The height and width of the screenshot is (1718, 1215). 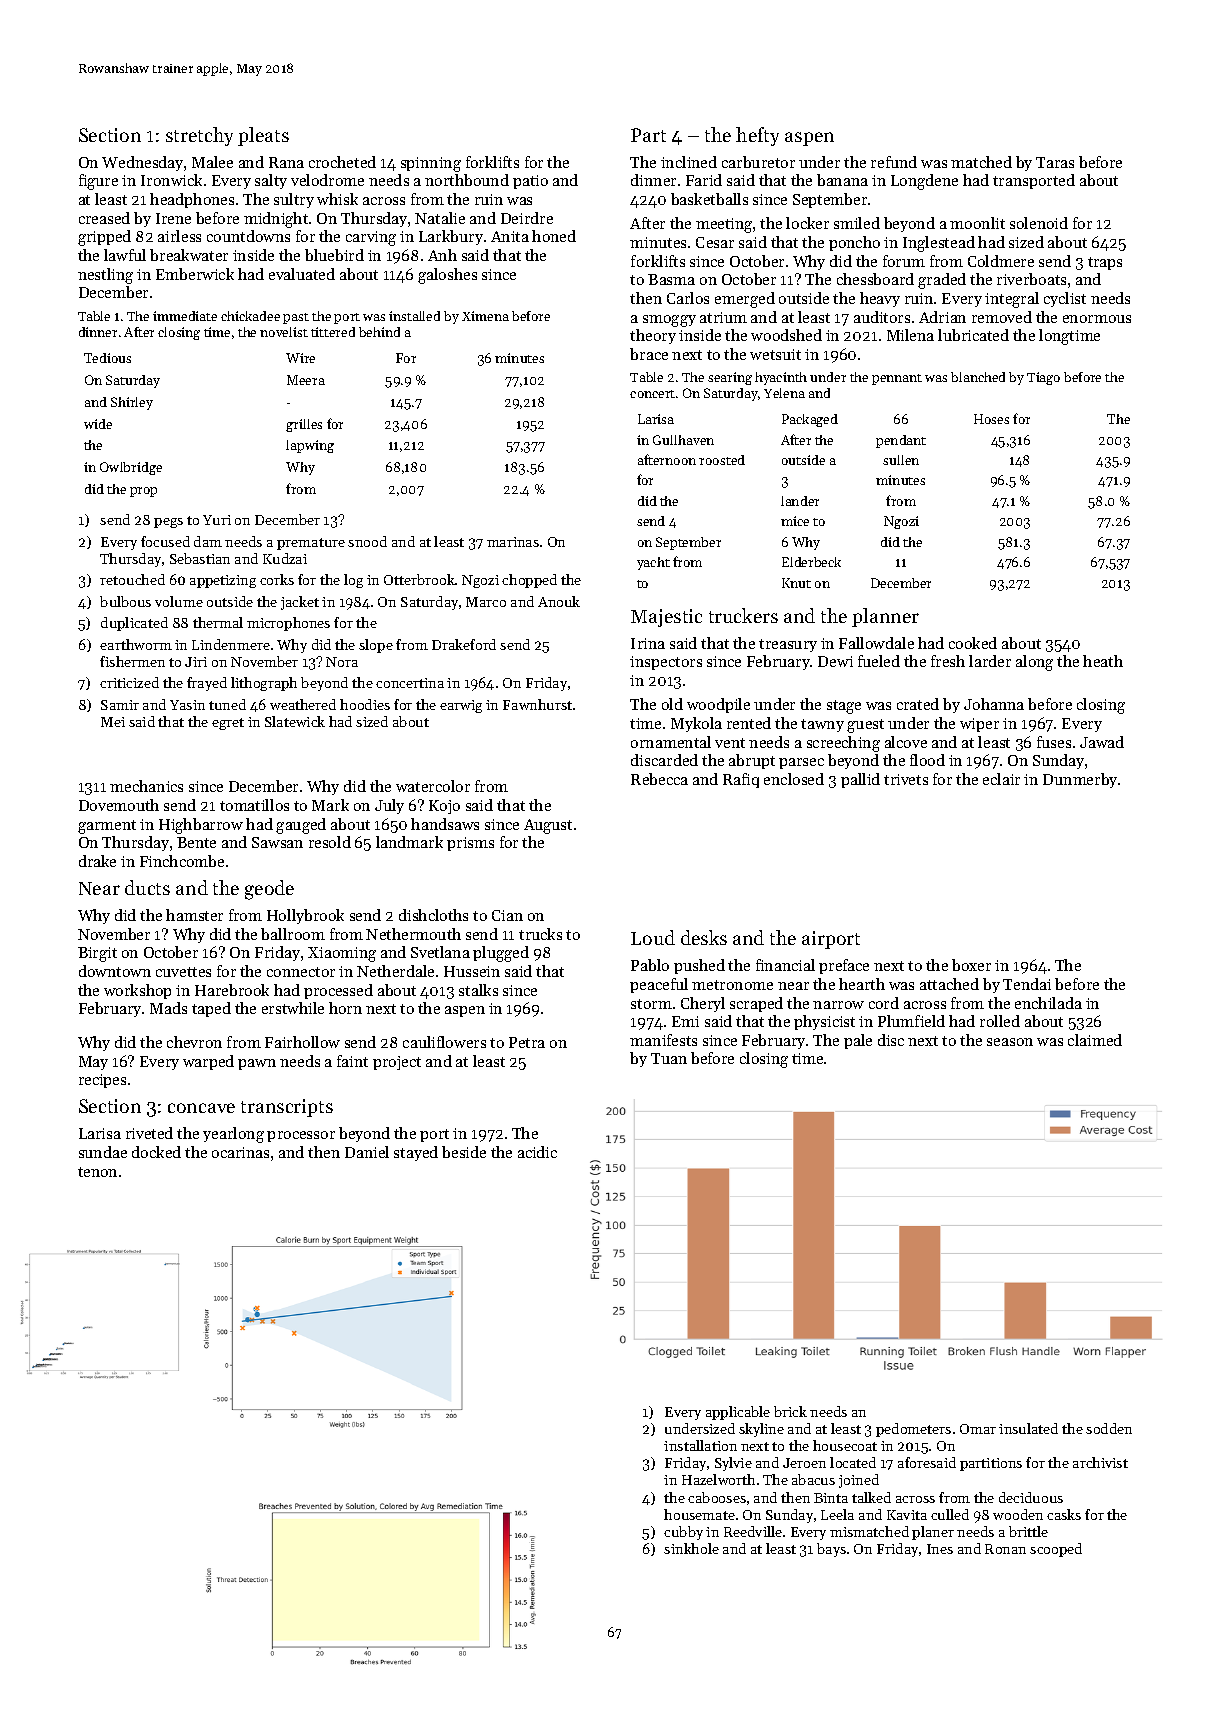 What do you see at coordinates (554, 236) in the screenshot?
I see `honed` at bounding box center [554, 236].
